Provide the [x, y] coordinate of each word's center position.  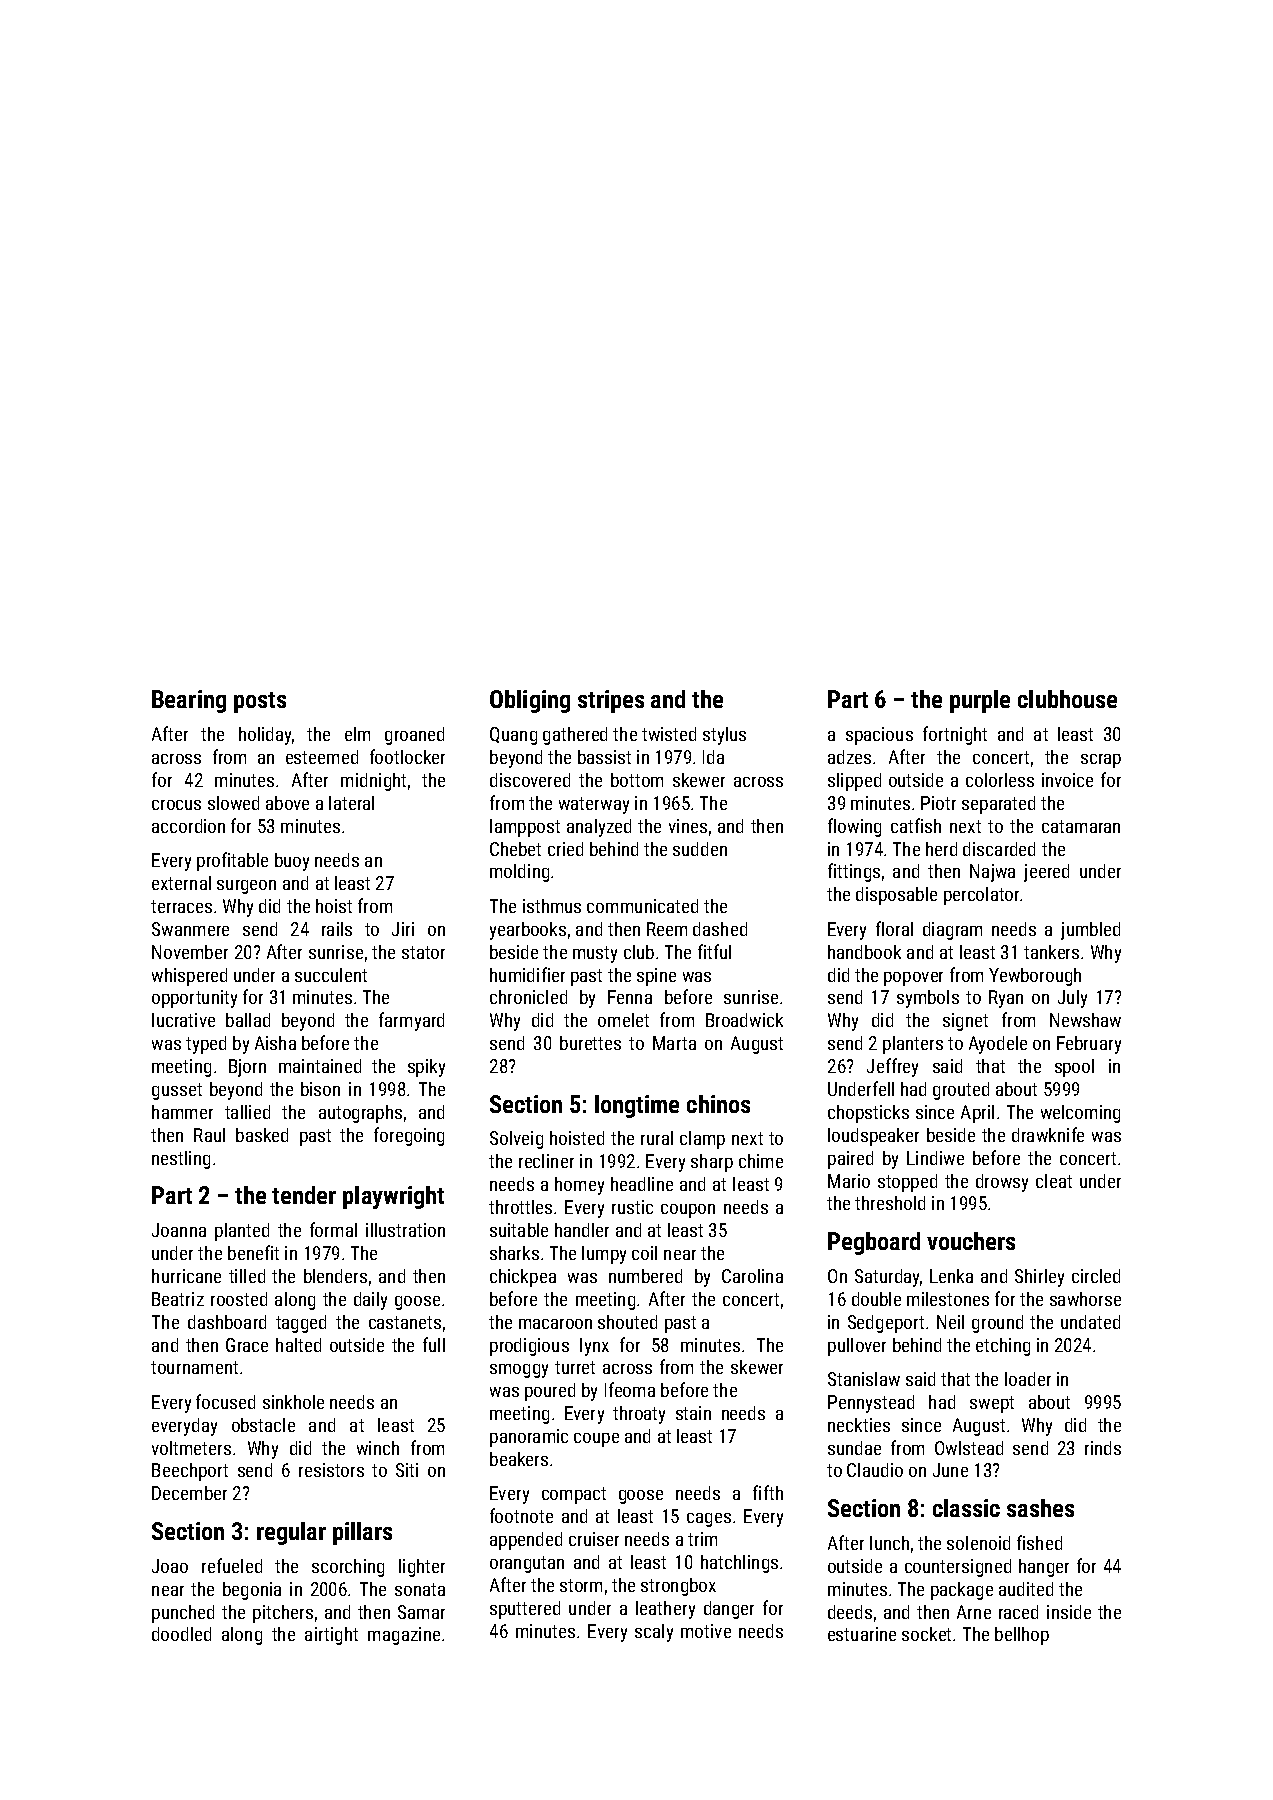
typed [206, 1045]
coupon [688, 1211]
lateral [351, 803]
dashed [720, 929]
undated [1090, 1322]
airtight [331, 1636]
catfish [916, 825]
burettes [590, 1043]
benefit [253, 1252]
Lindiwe [935, 1158]
